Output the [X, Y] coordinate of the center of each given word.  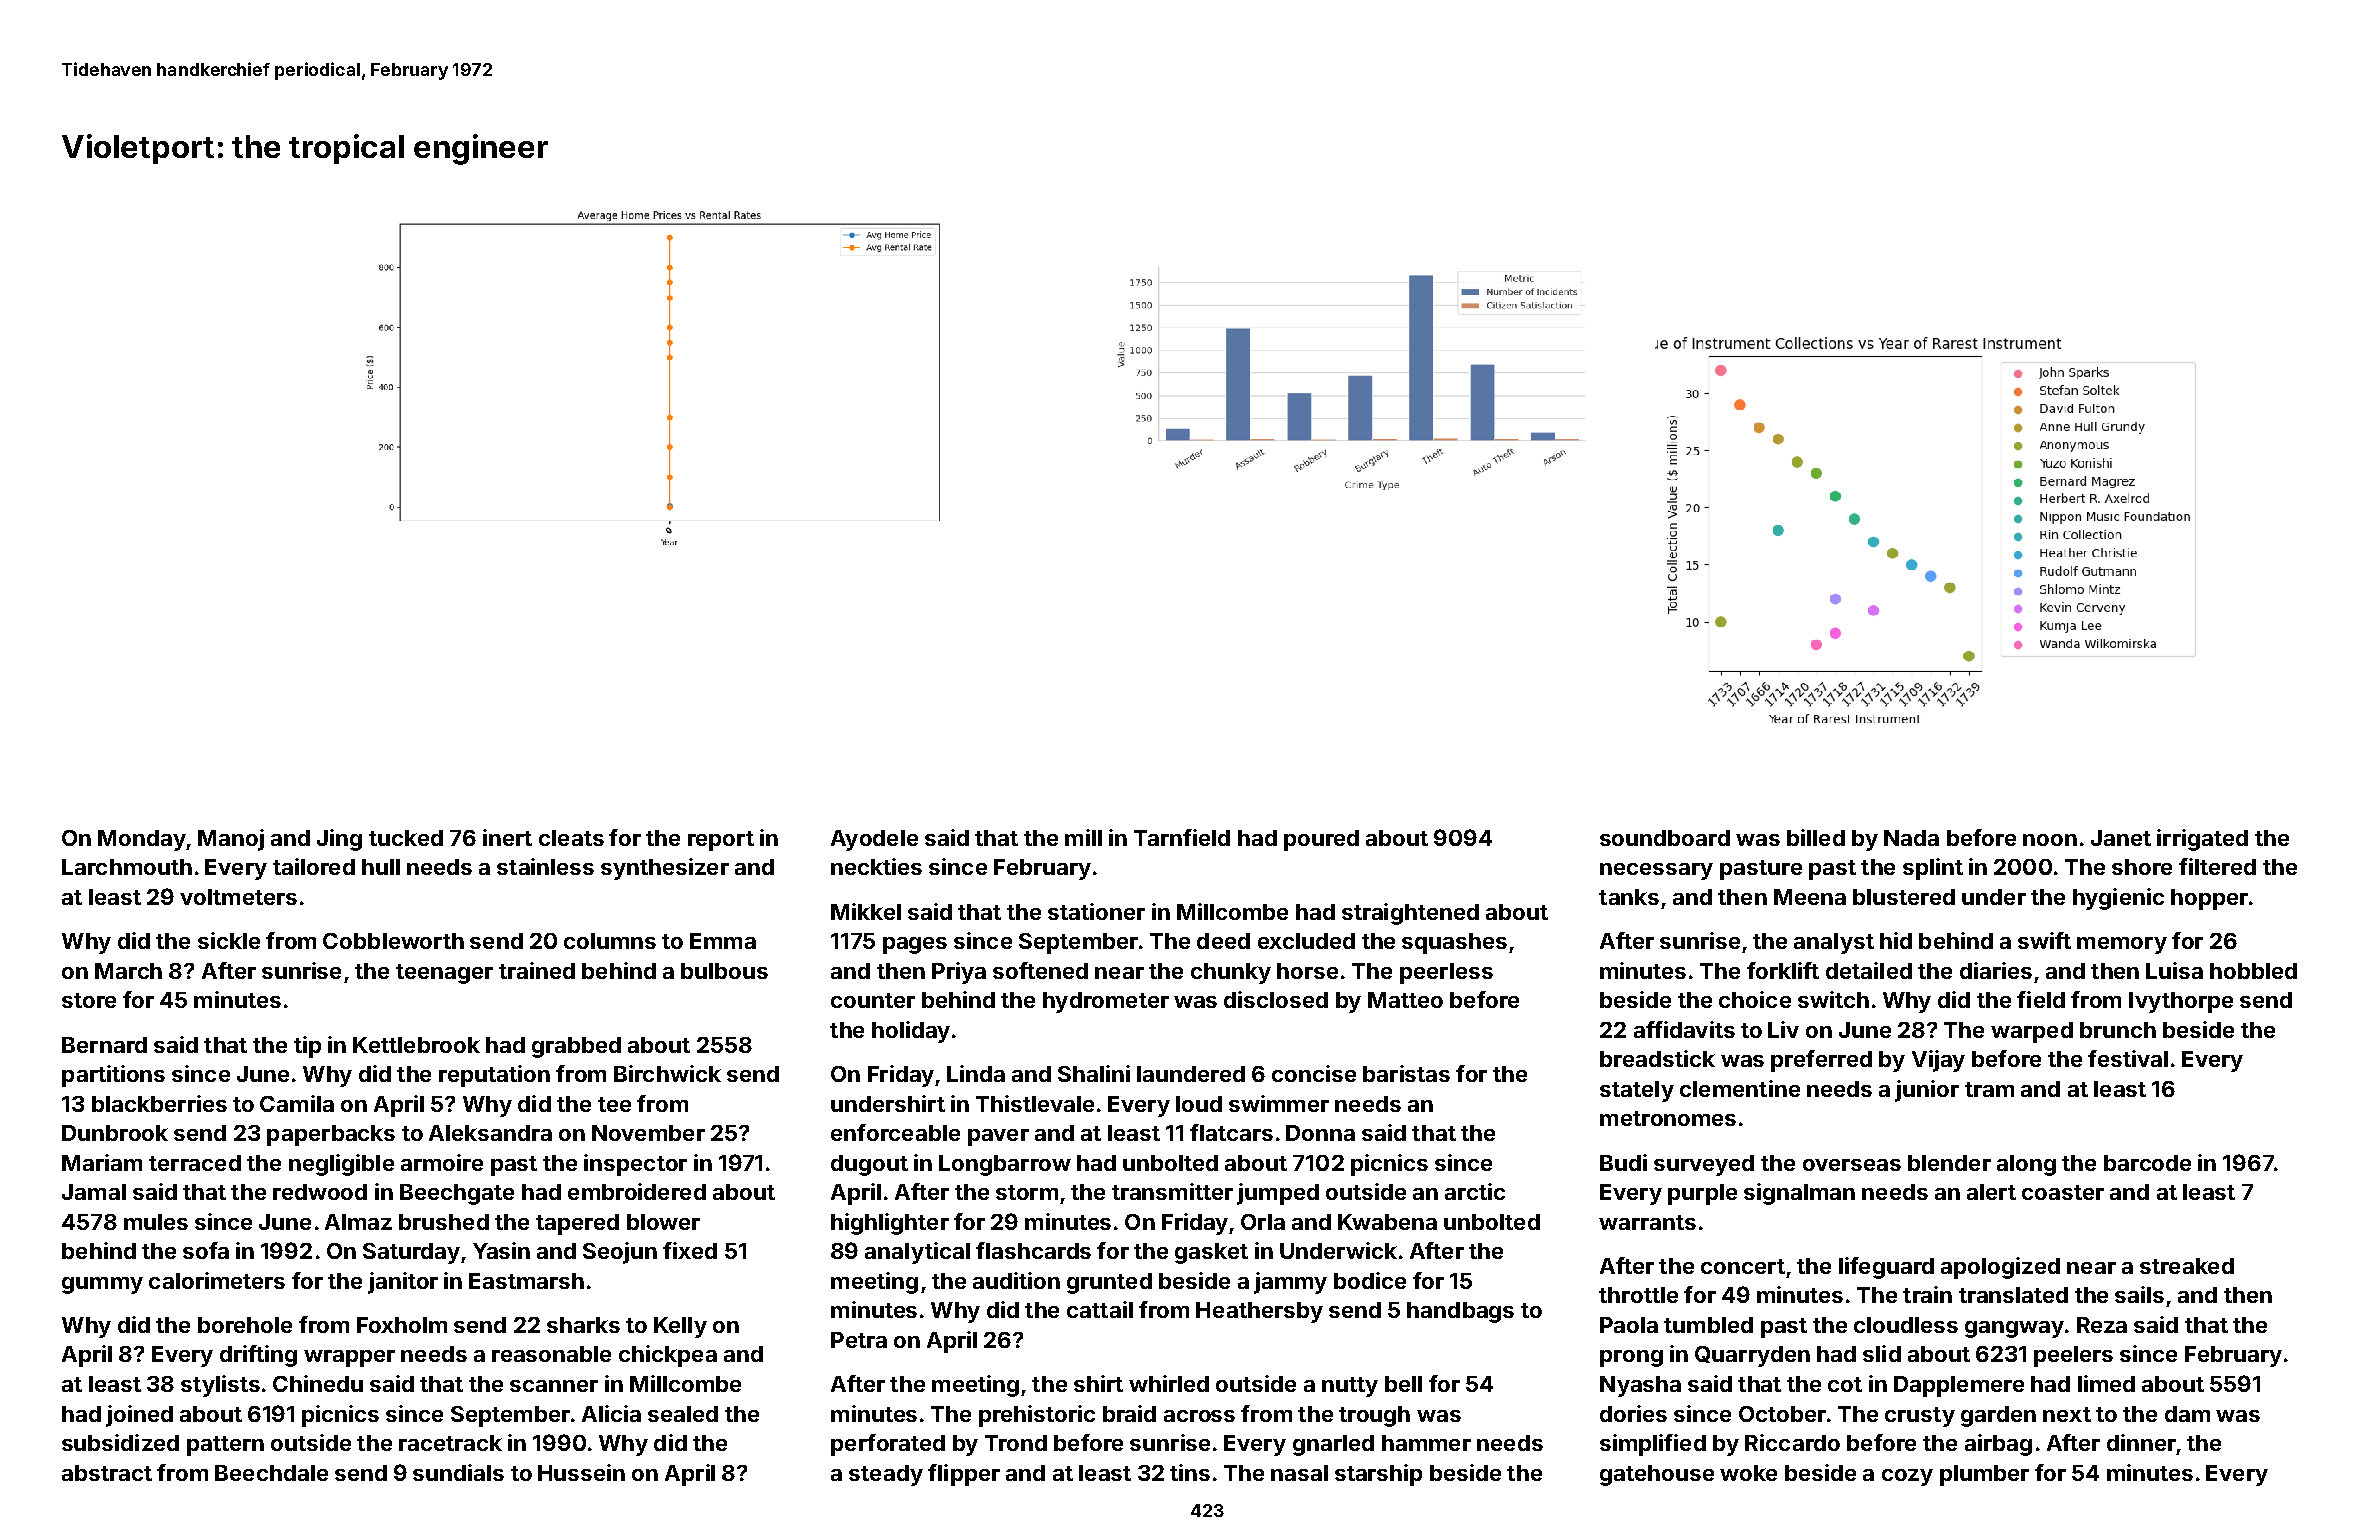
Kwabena [1387, 1222]
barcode [2147, 1163]
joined [139, 1416]
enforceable [895, 1132]
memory [2122, 945]
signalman [1799, 1194]
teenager [444, 974]
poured [1321, 840]
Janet [2121, 838]
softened [1040, 970]
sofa [206, 1250]
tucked [406, 838]
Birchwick [667, 1073]
